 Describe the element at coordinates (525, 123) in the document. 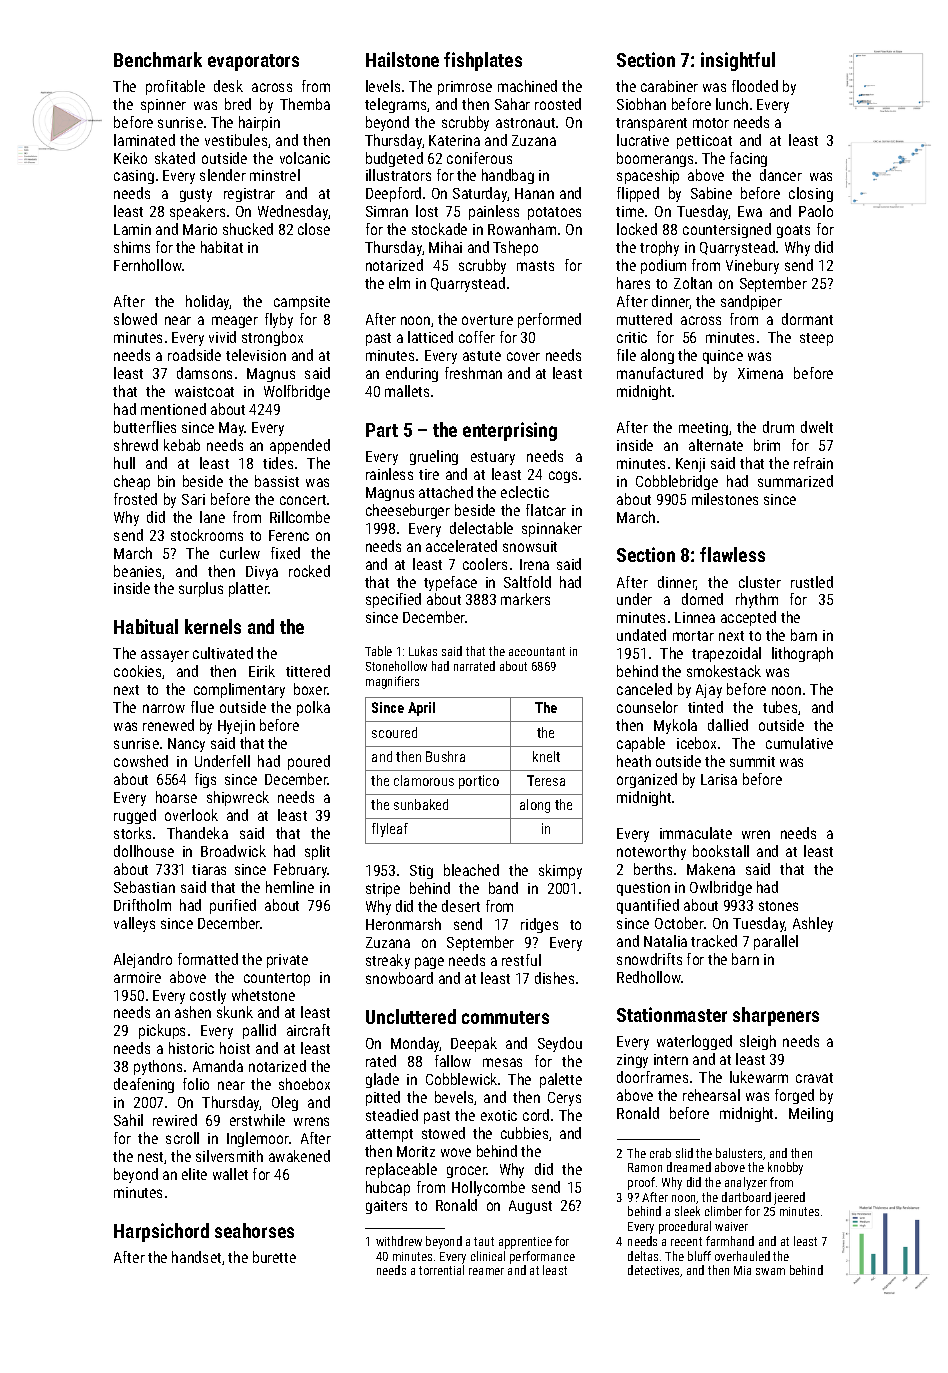

I see `astronaut` at that location.
